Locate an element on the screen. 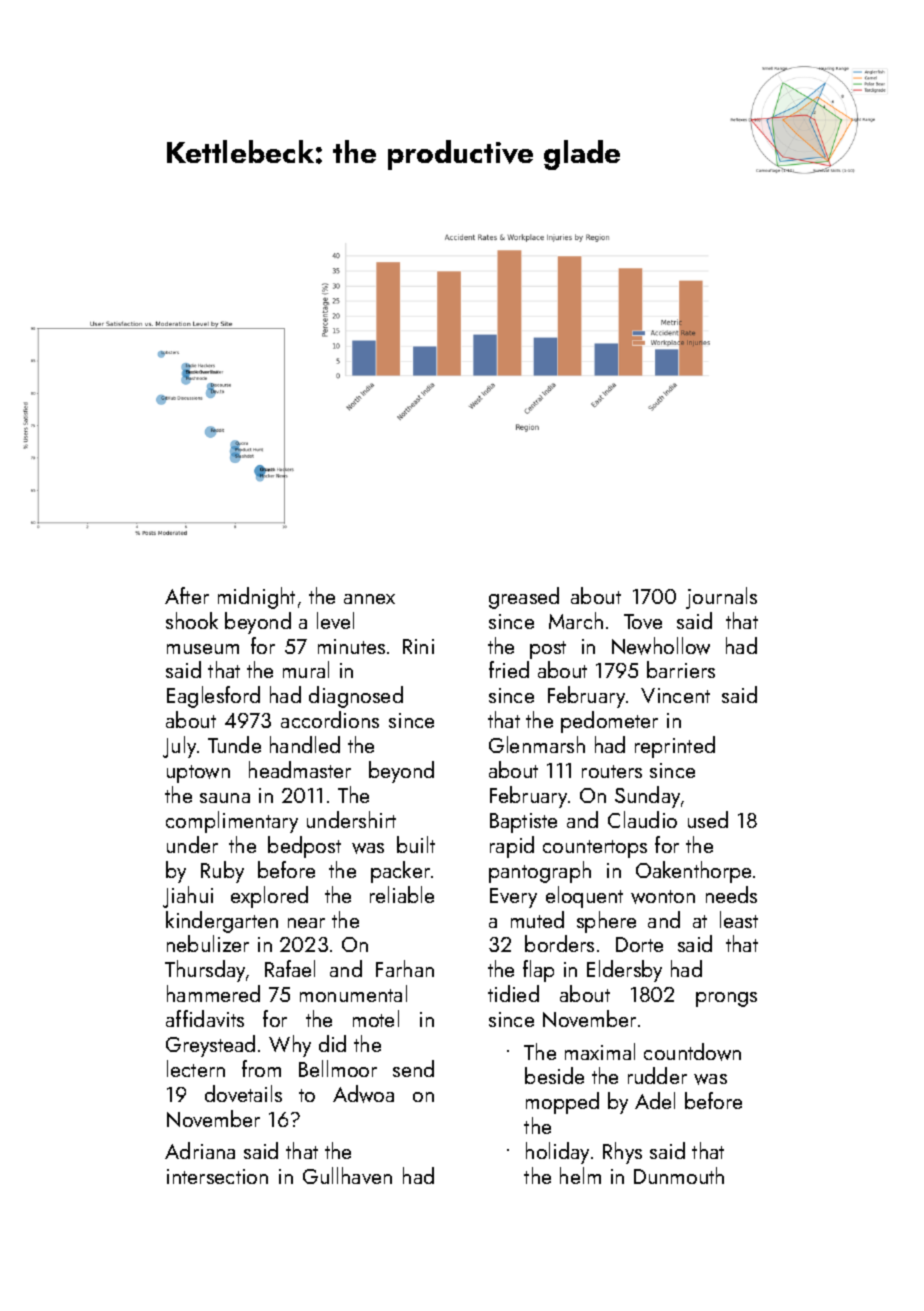  Adel is located at coordinates (655, 1100).
